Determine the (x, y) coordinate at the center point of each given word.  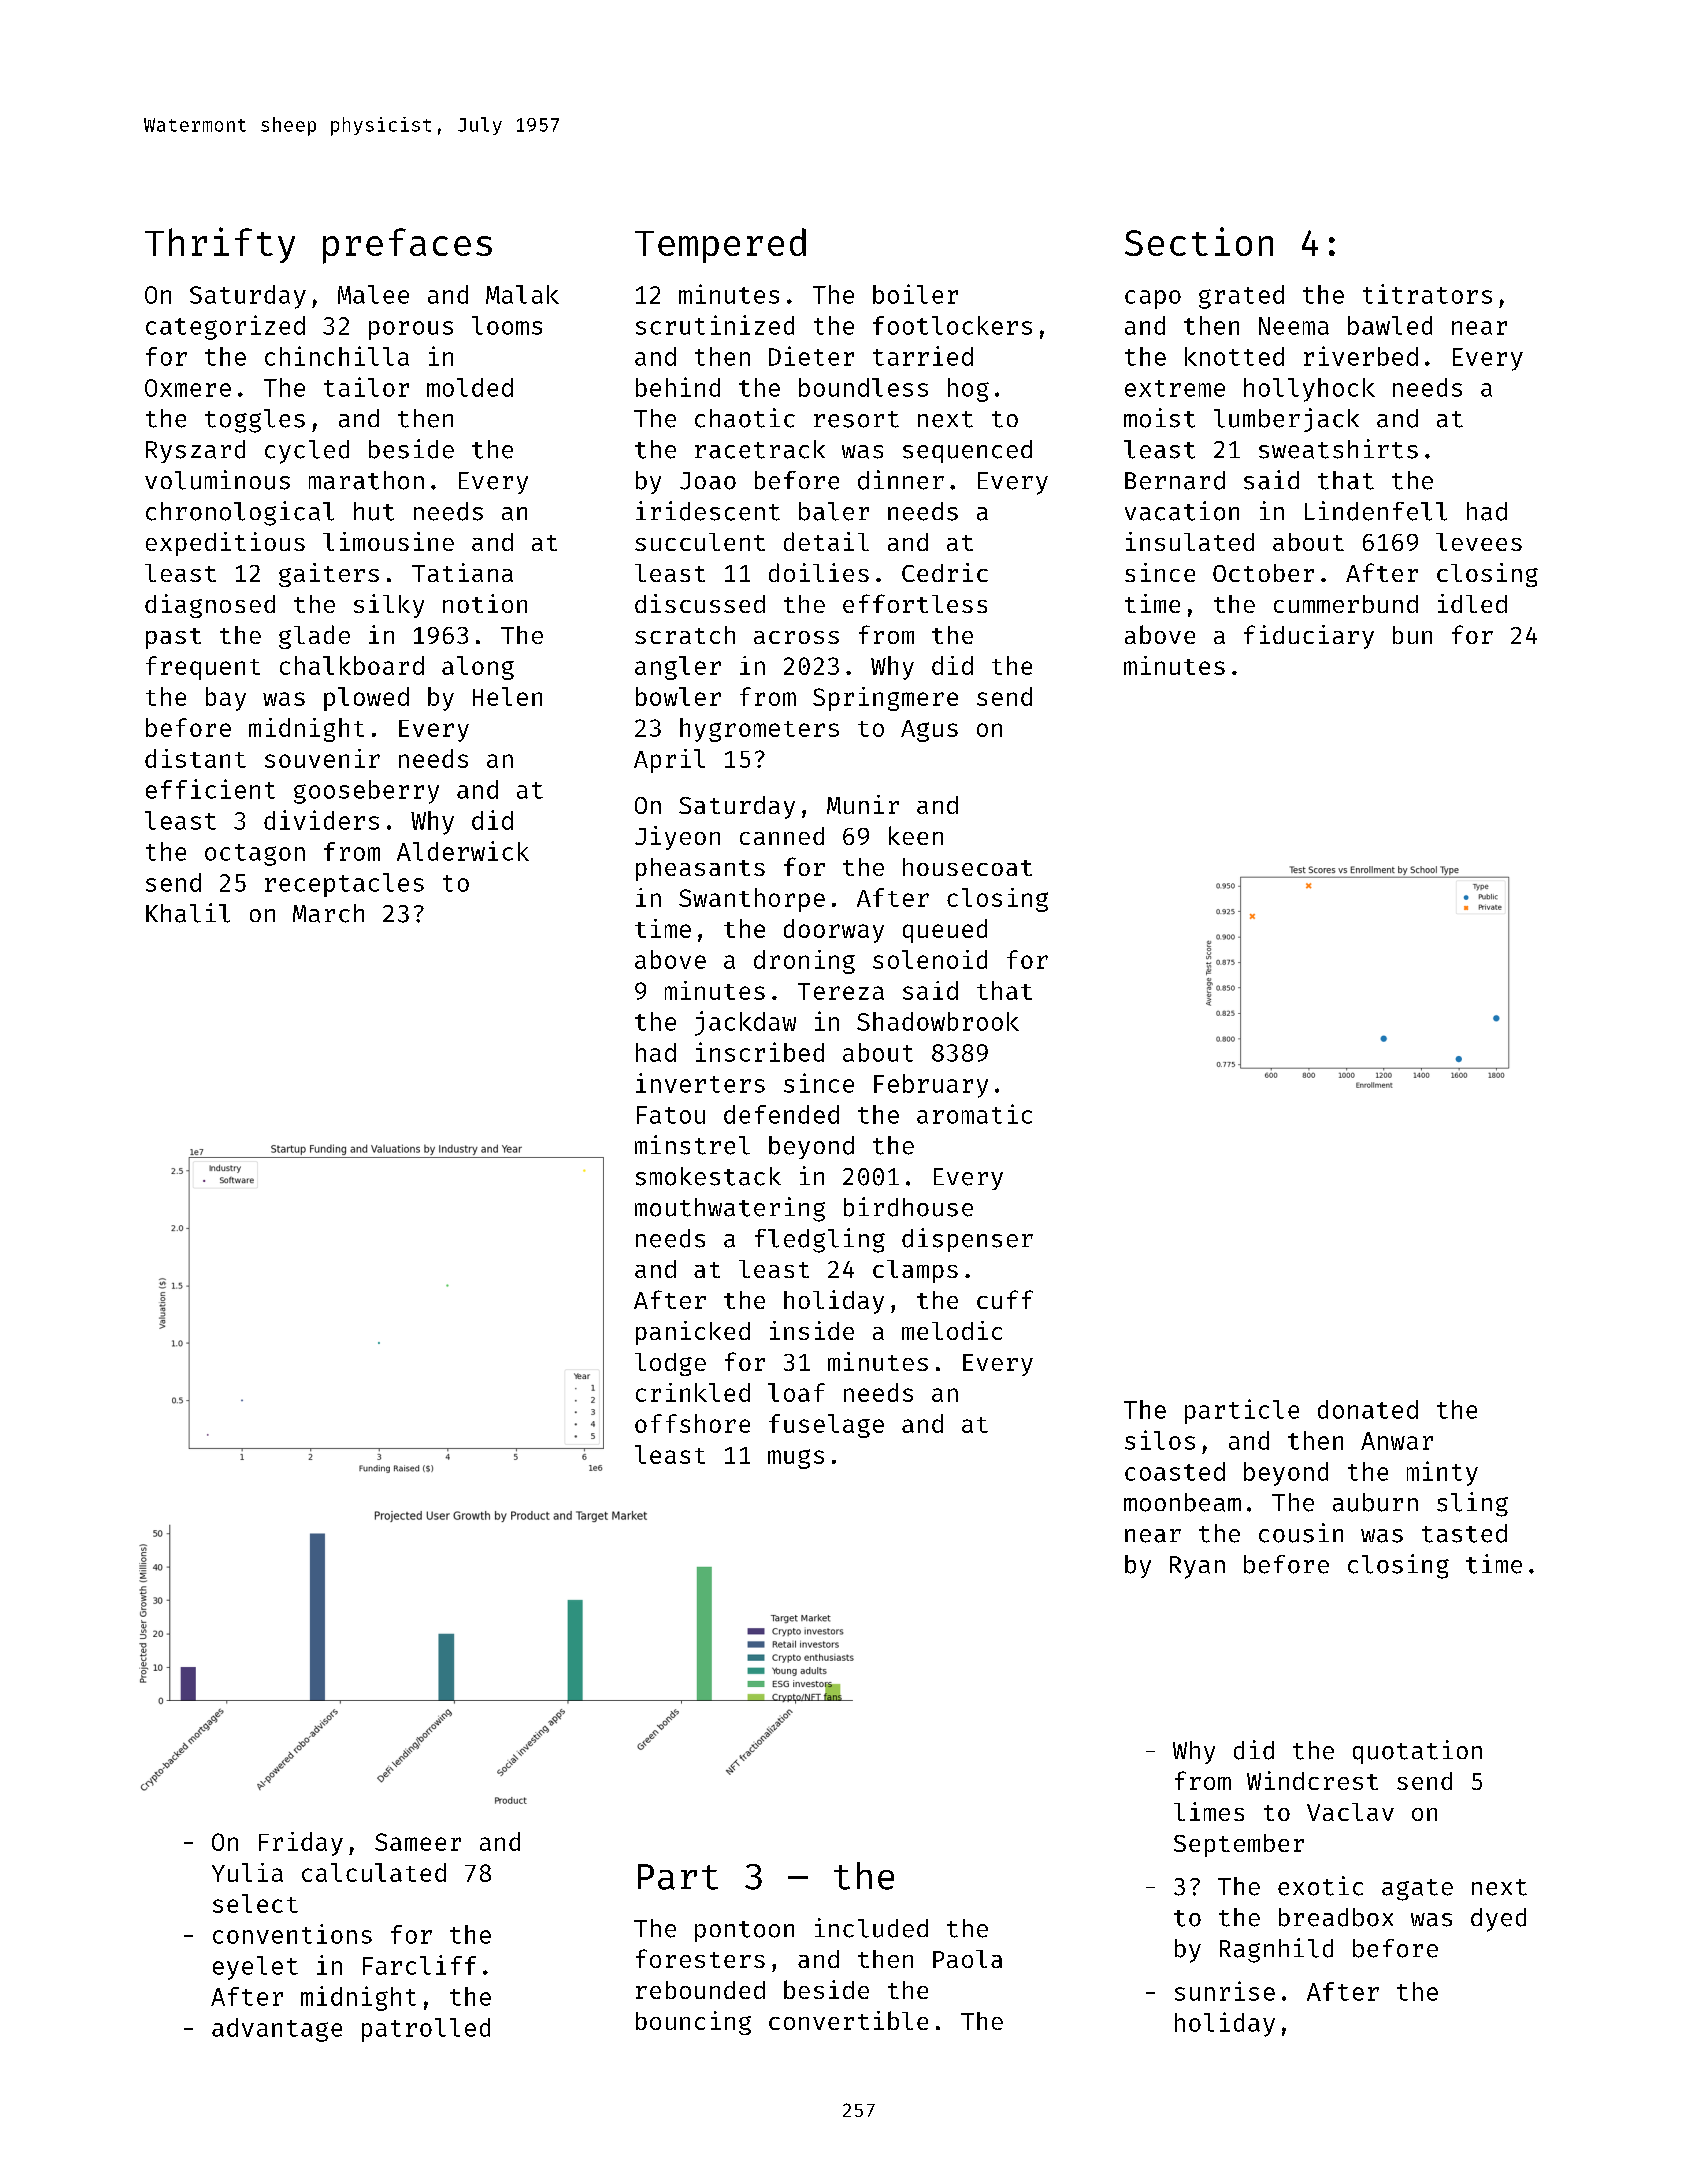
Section (1199, 241)
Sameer (418, 1842)
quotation (1417, 1752)
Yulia (247, 1872)
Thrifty (220, 245)
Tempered (720, 245)
